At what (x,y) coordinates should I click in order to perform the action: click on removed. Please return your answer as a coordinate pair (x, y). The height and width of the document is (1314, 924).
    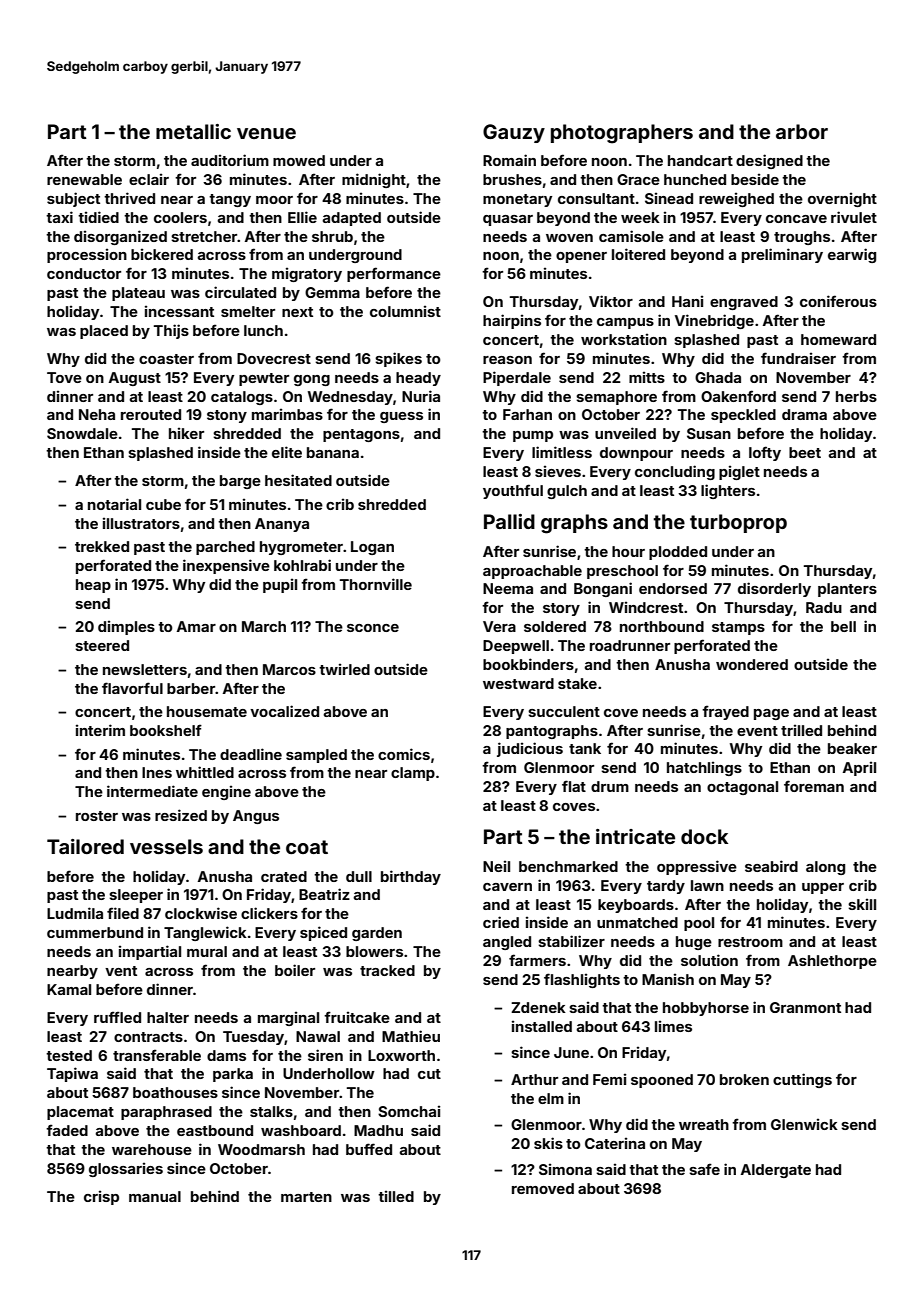
    Looking at the image, I should click on (543, 1188).
